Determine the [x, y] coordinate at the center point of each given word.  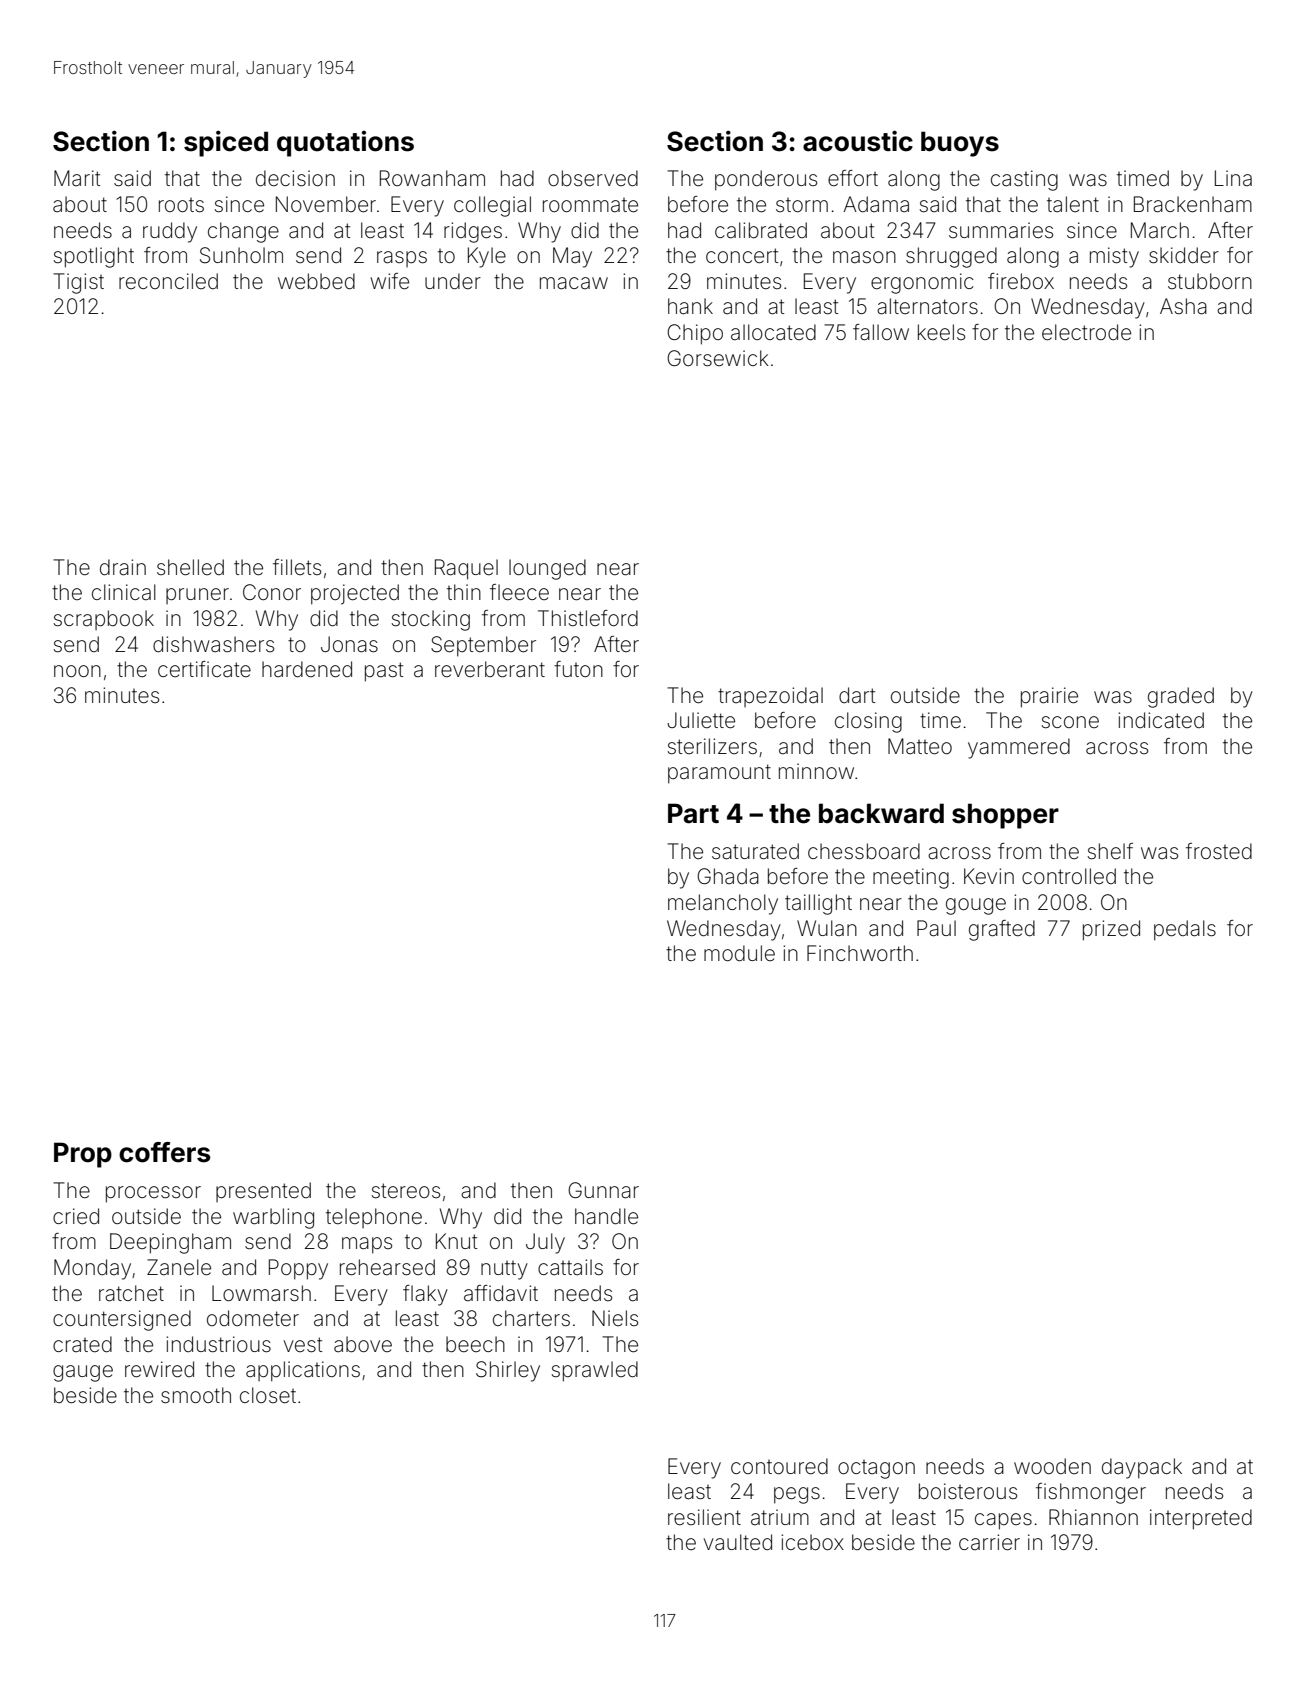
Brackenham [1193, 204]
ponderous [766, 180]
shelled [190, 567]
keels [941, 332]
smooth [196, 1395]
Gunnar [603, 1190]
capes [1003, 1521]
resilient [704, 1517]
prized [1111, 930]
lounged [547, 569]
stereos [406, 1190]
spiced [226, 143]
